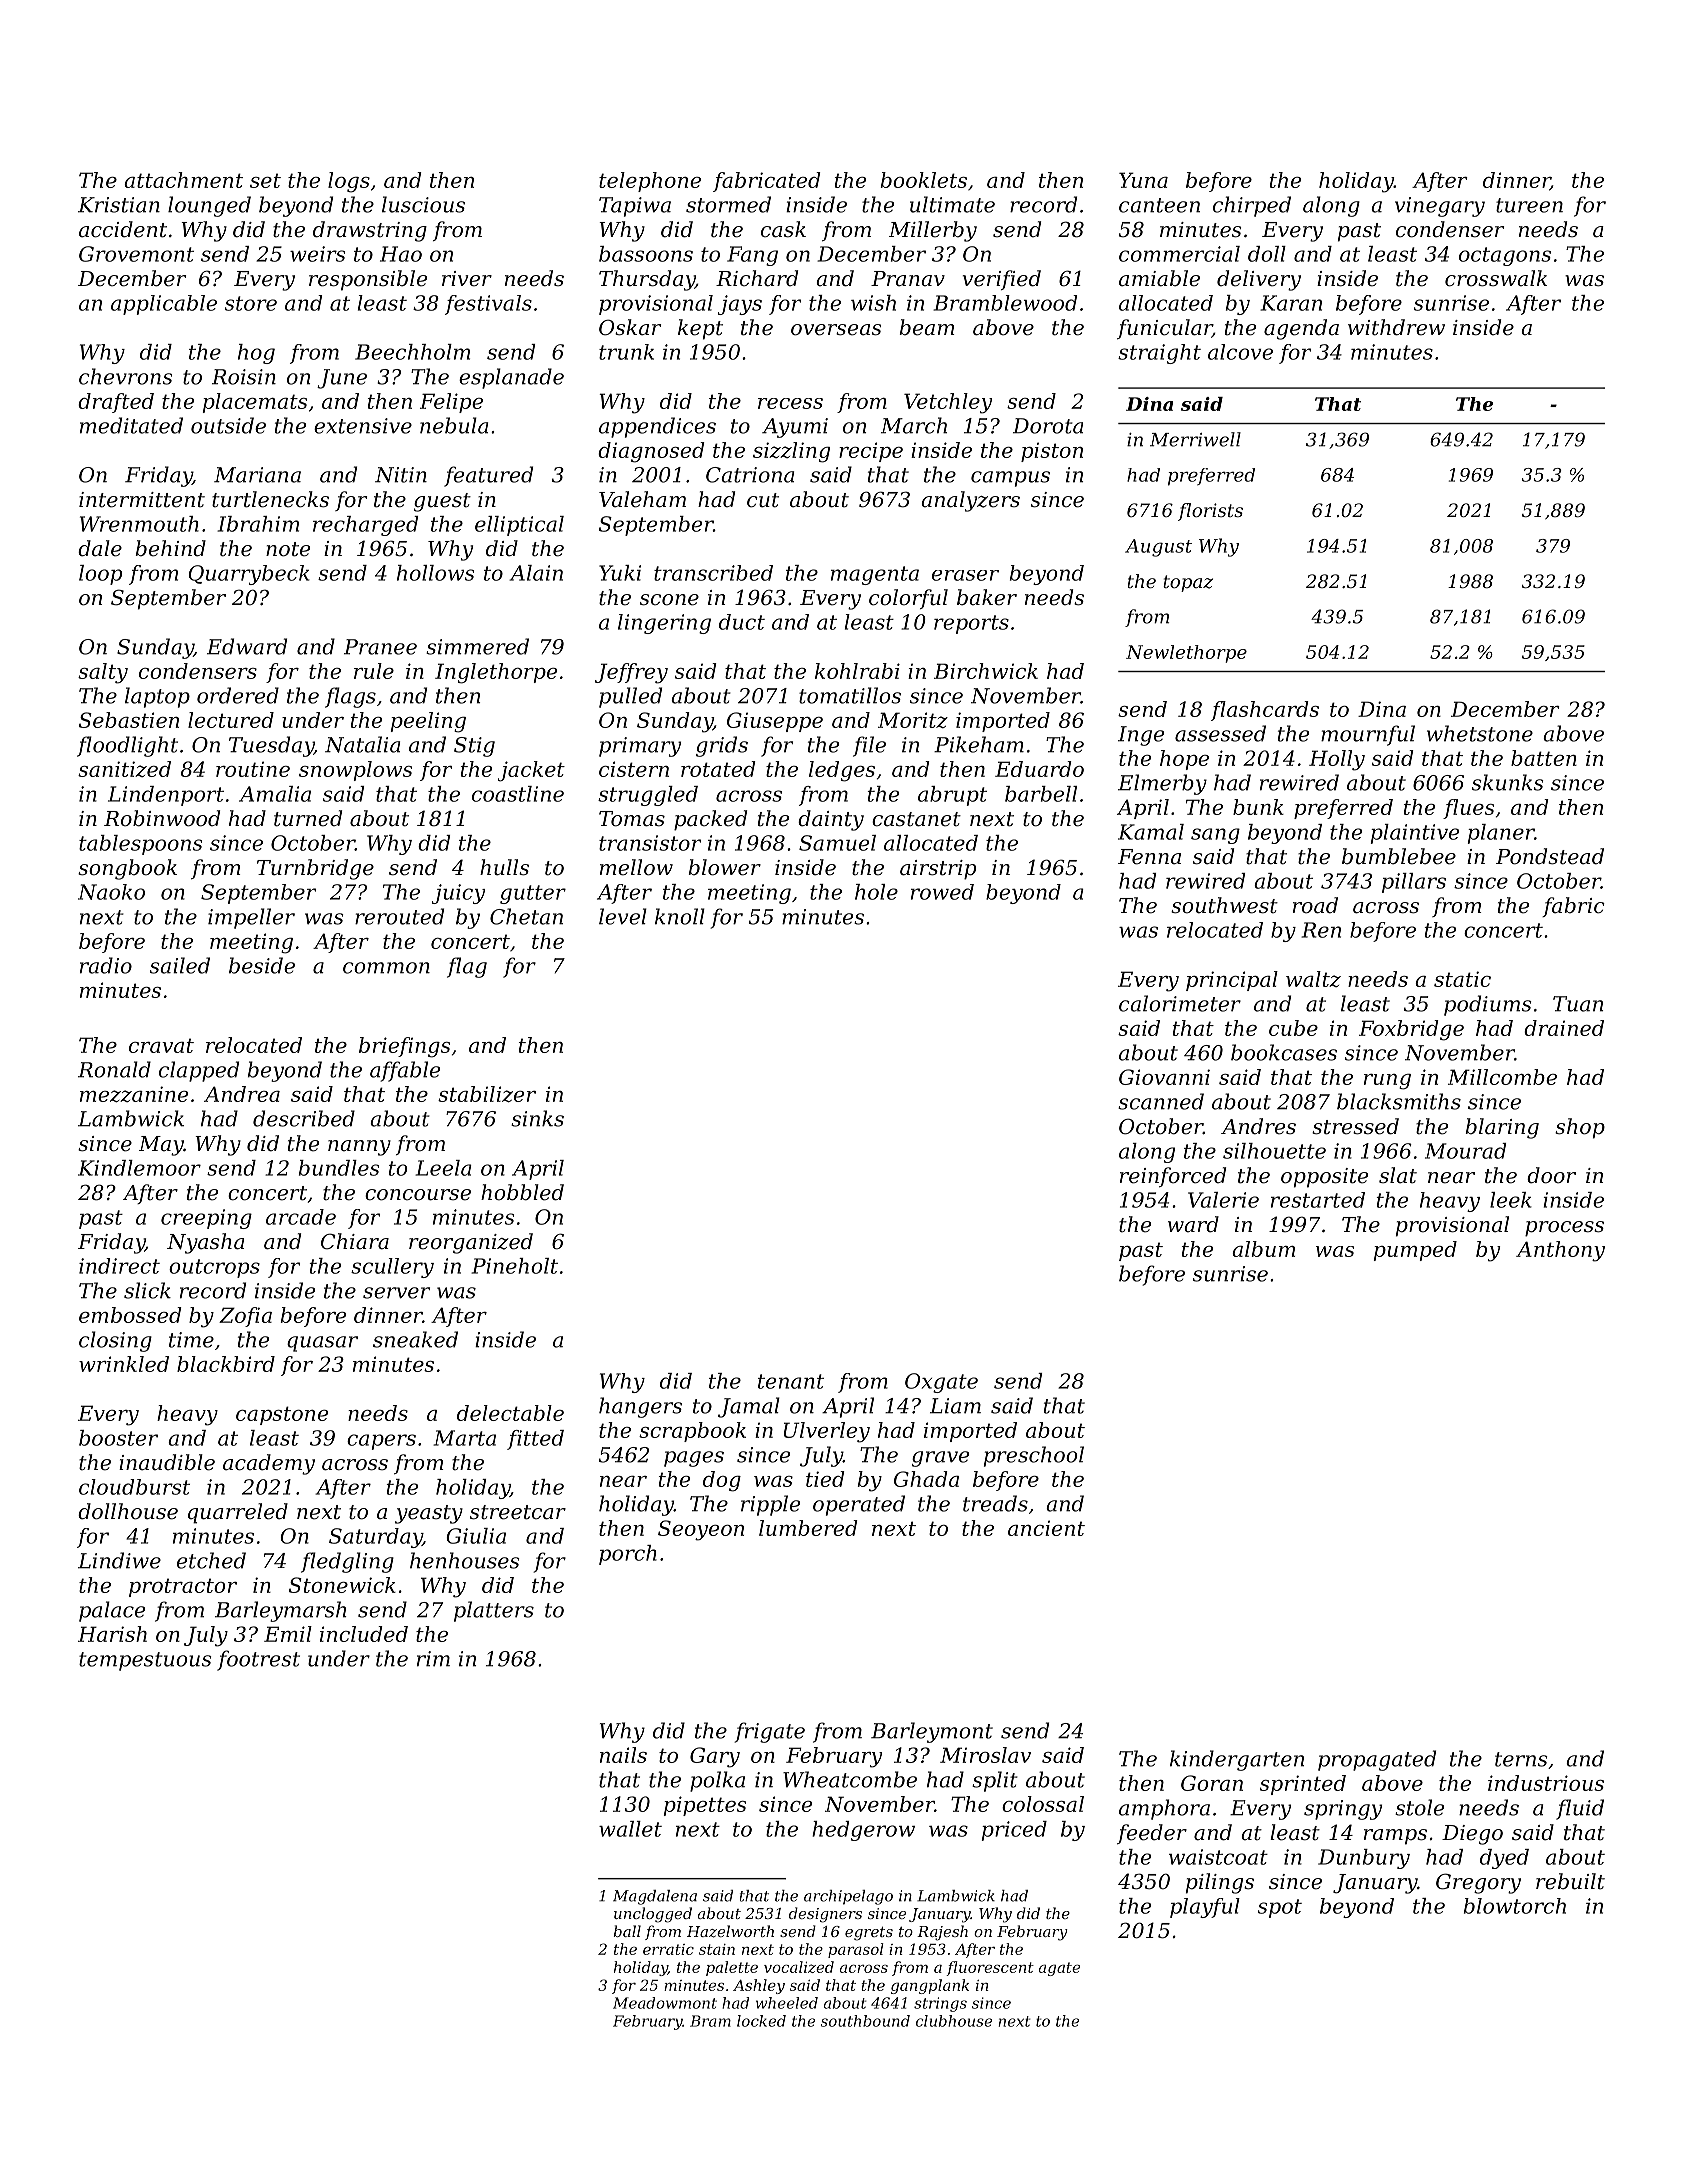  I want to click on clubhouse, so click(954, 2021).
